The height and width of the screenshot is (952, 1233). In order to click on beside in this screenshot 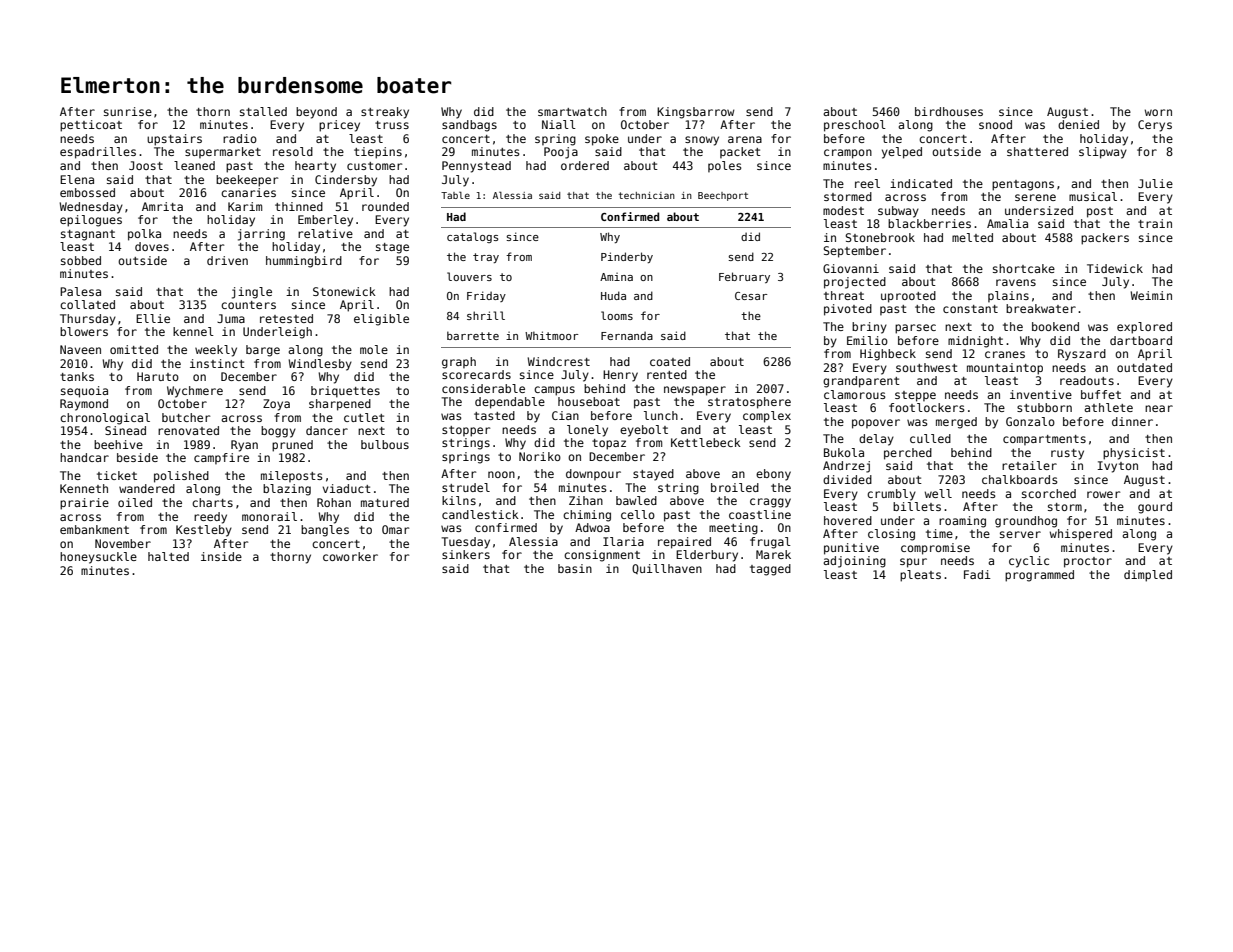, I will do `click(137, 457)`.
